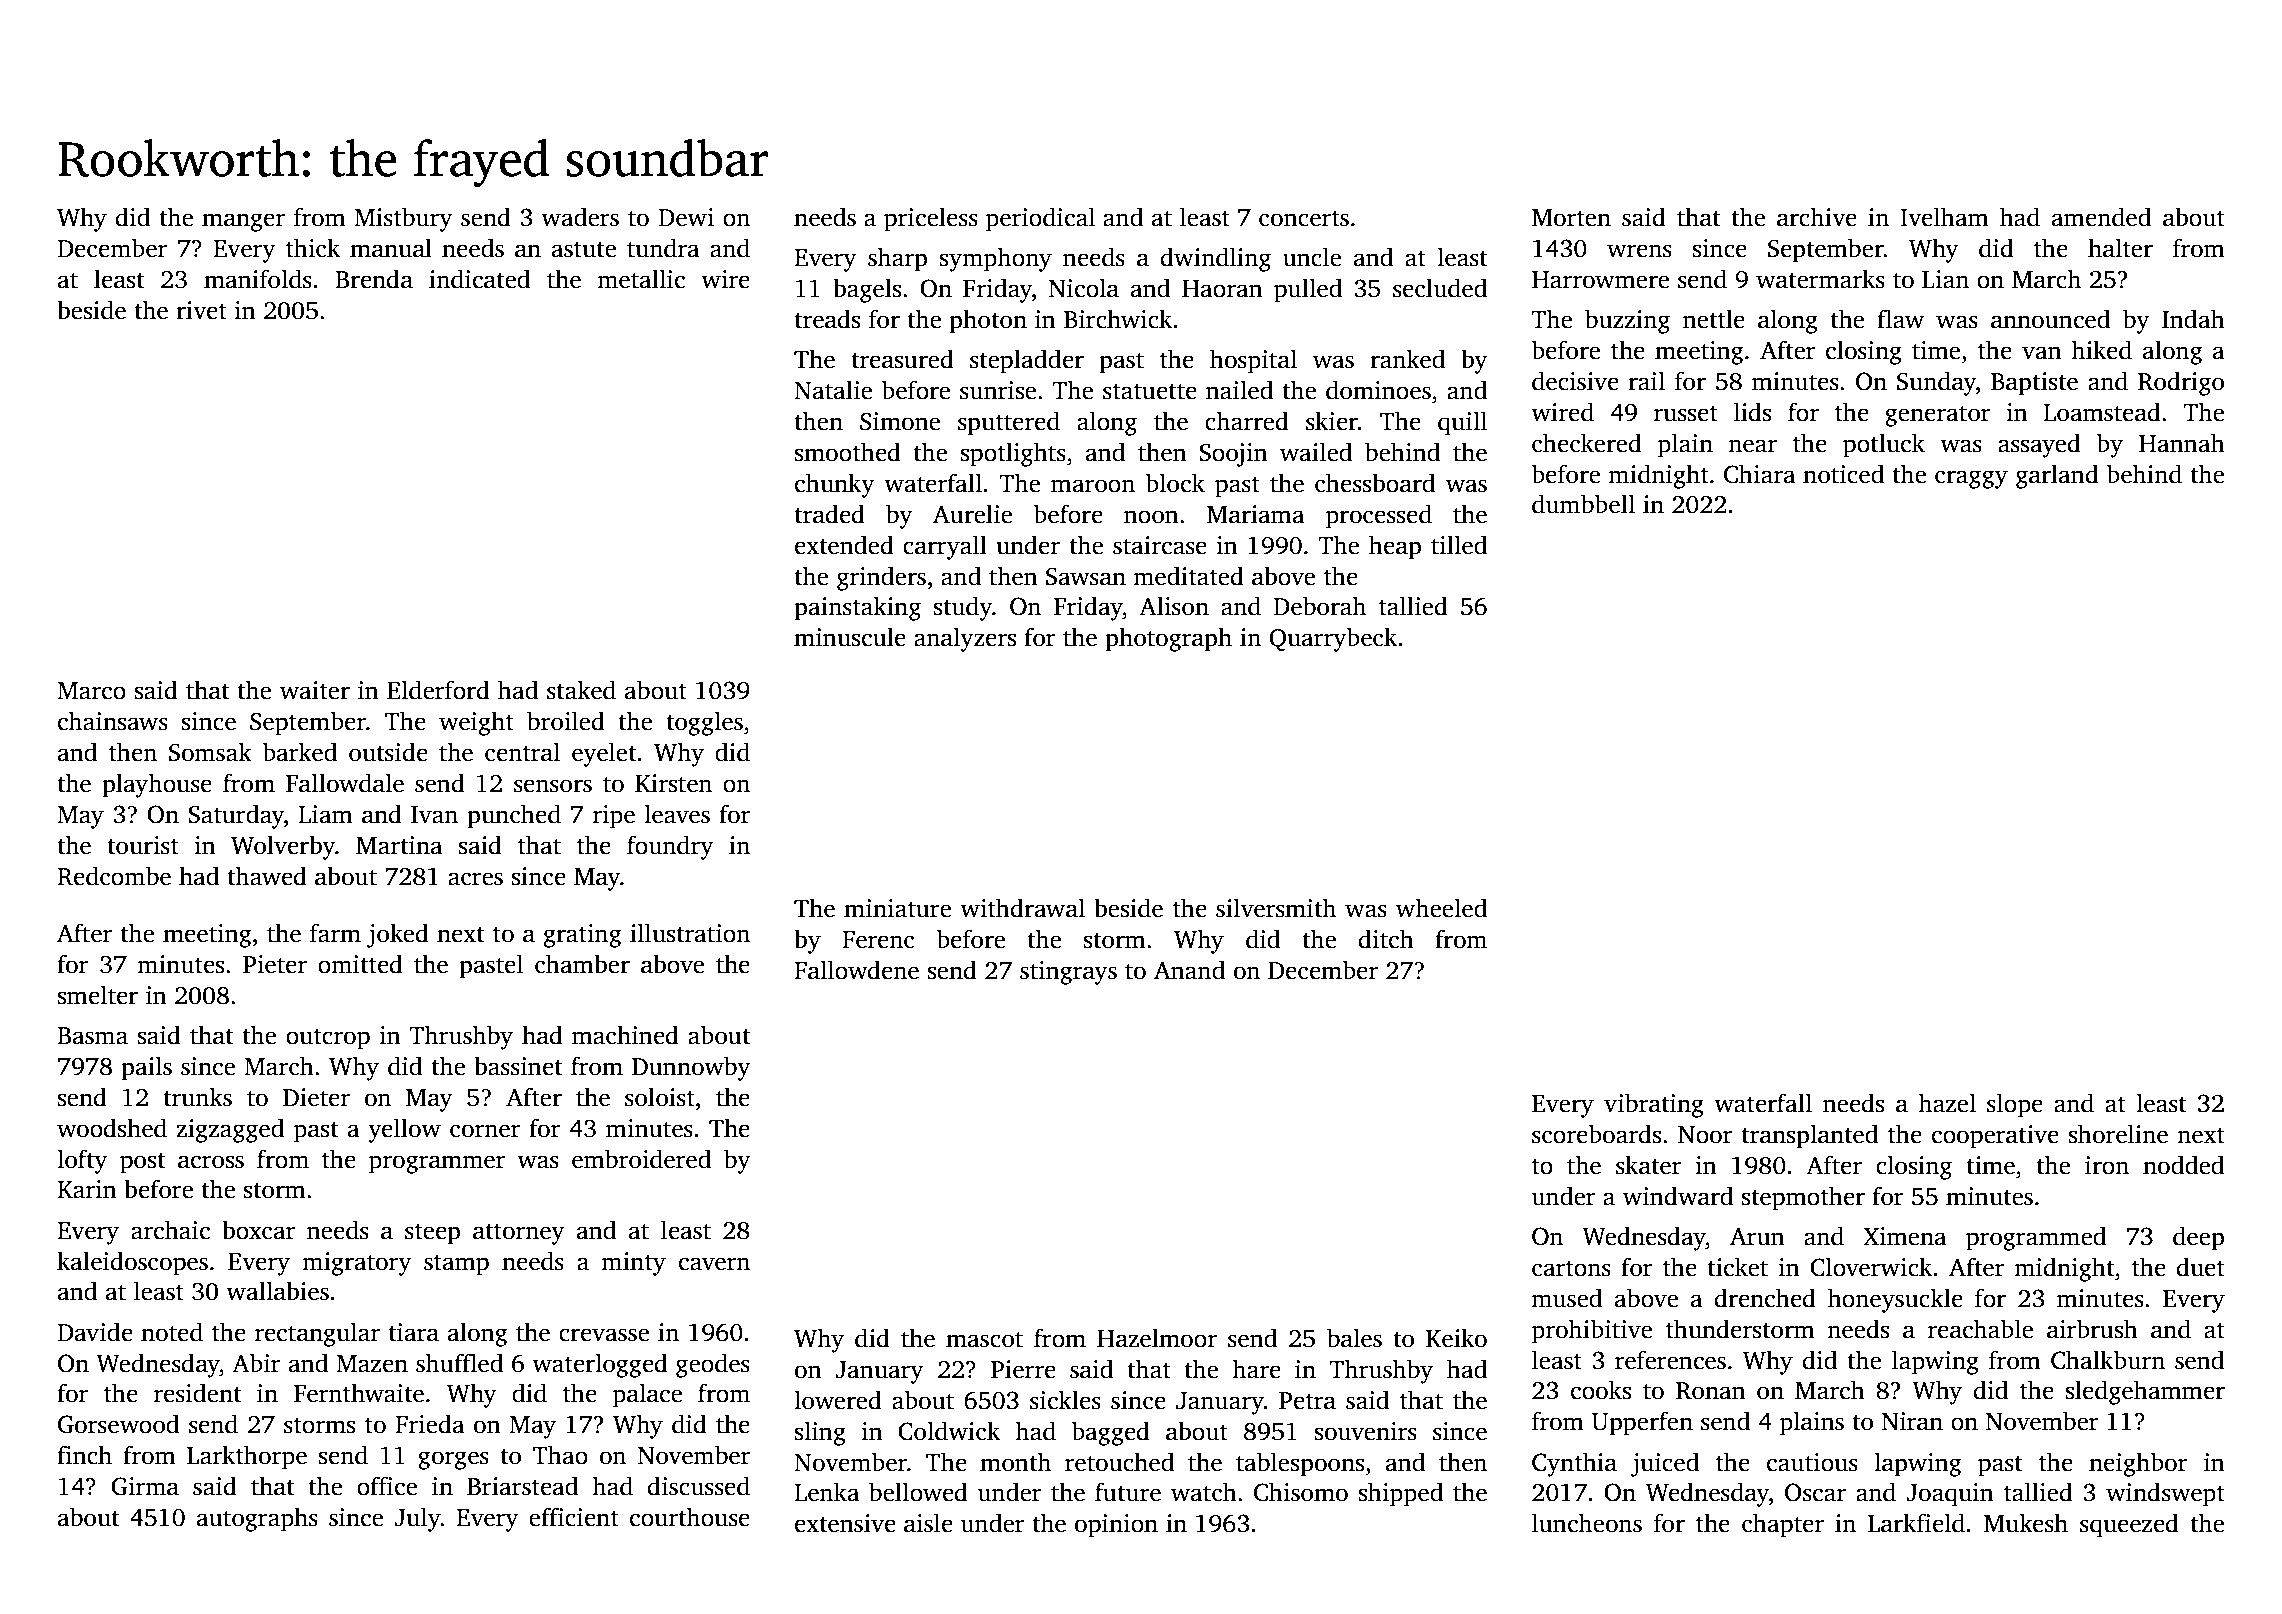  What do you see at coordinates (201, 310) in the screenshot?
I see `rivet` at bounding box center [201, 310].
